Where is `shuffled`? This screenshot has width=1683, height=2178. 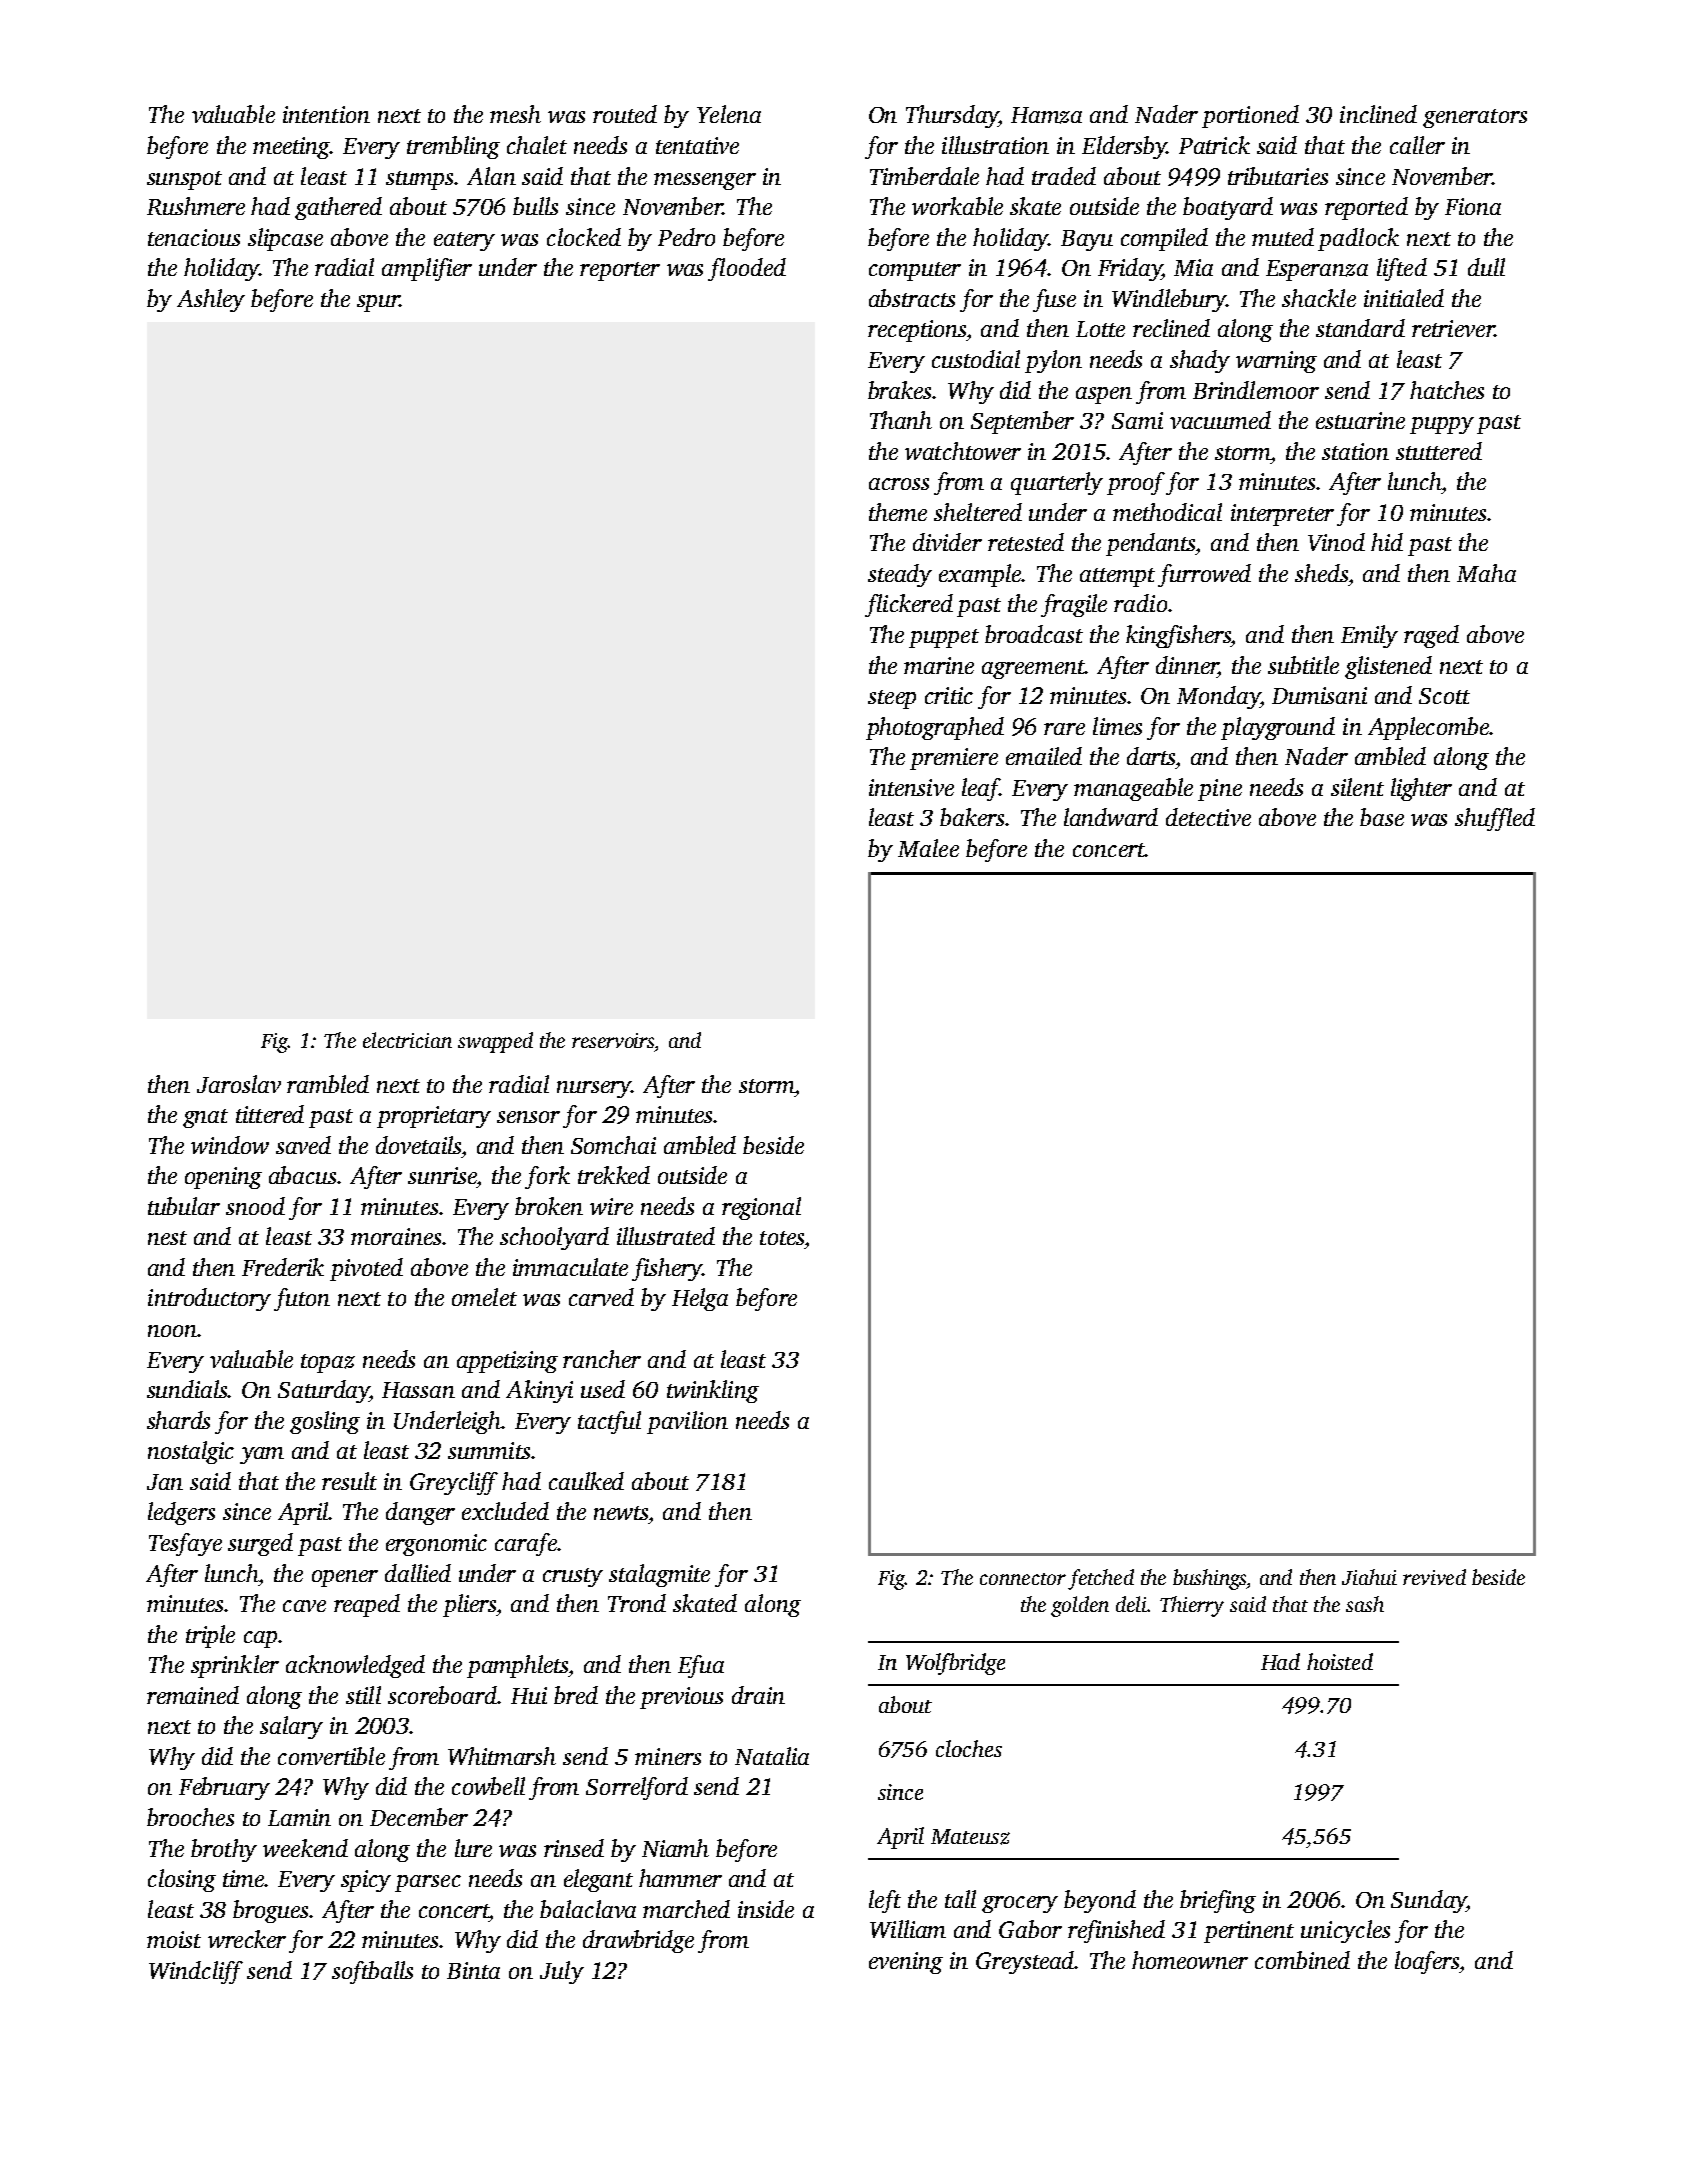 shuffled is located at coordinates (1495, 819).
